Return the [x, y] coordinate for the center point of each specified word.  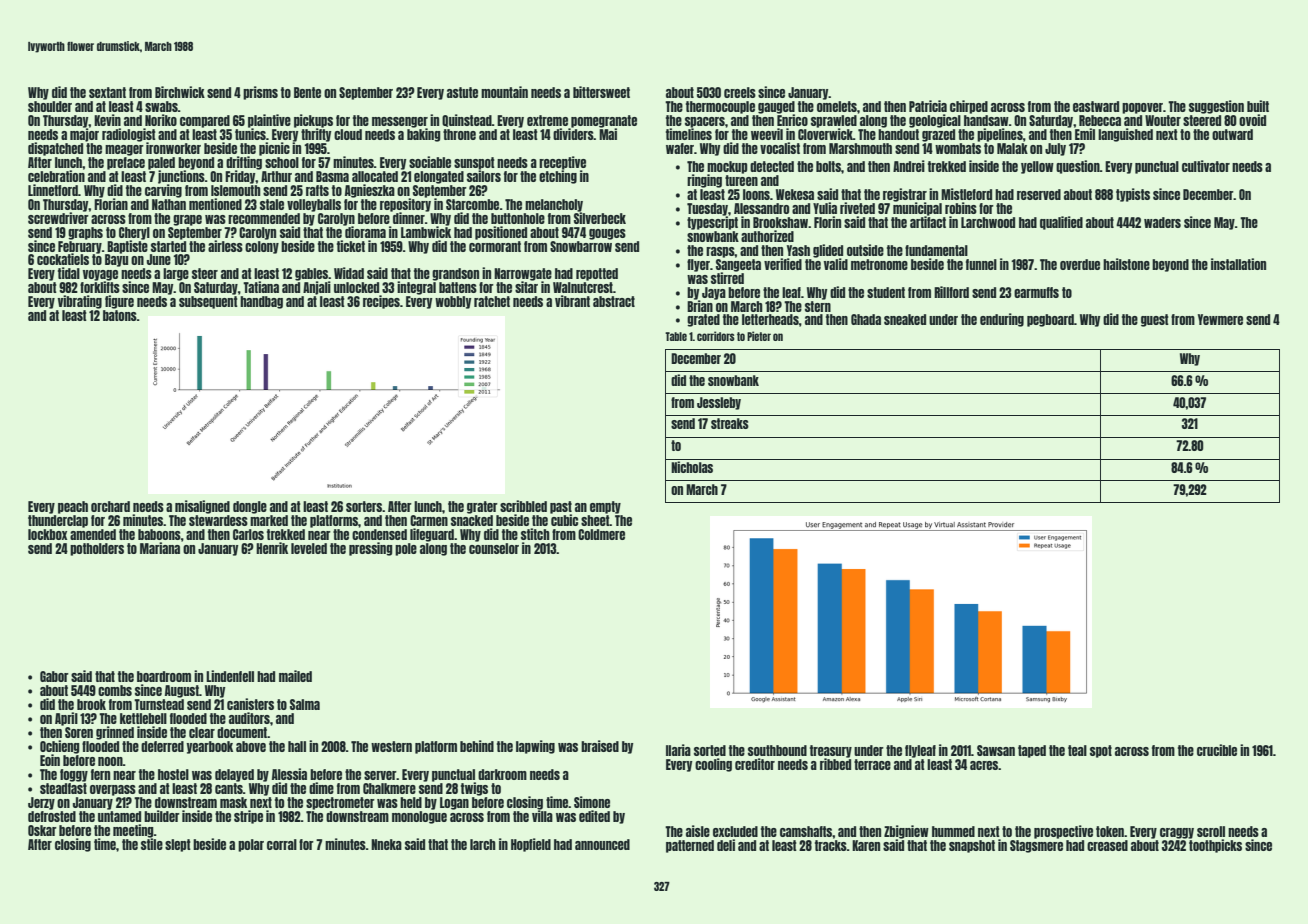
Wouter [1163, 120]
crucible [1217, 750]
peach [73, 507]
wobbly [453, 302]
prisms [260, 93]
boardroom [164, 676]
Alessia [289, 774]
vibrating [80, 302]
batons [120, 315]
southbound [777, 750]
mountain [504, 92]
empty [605, 507]
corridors [716, 336]
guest [1155, 320]
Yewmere [1220, 319]
